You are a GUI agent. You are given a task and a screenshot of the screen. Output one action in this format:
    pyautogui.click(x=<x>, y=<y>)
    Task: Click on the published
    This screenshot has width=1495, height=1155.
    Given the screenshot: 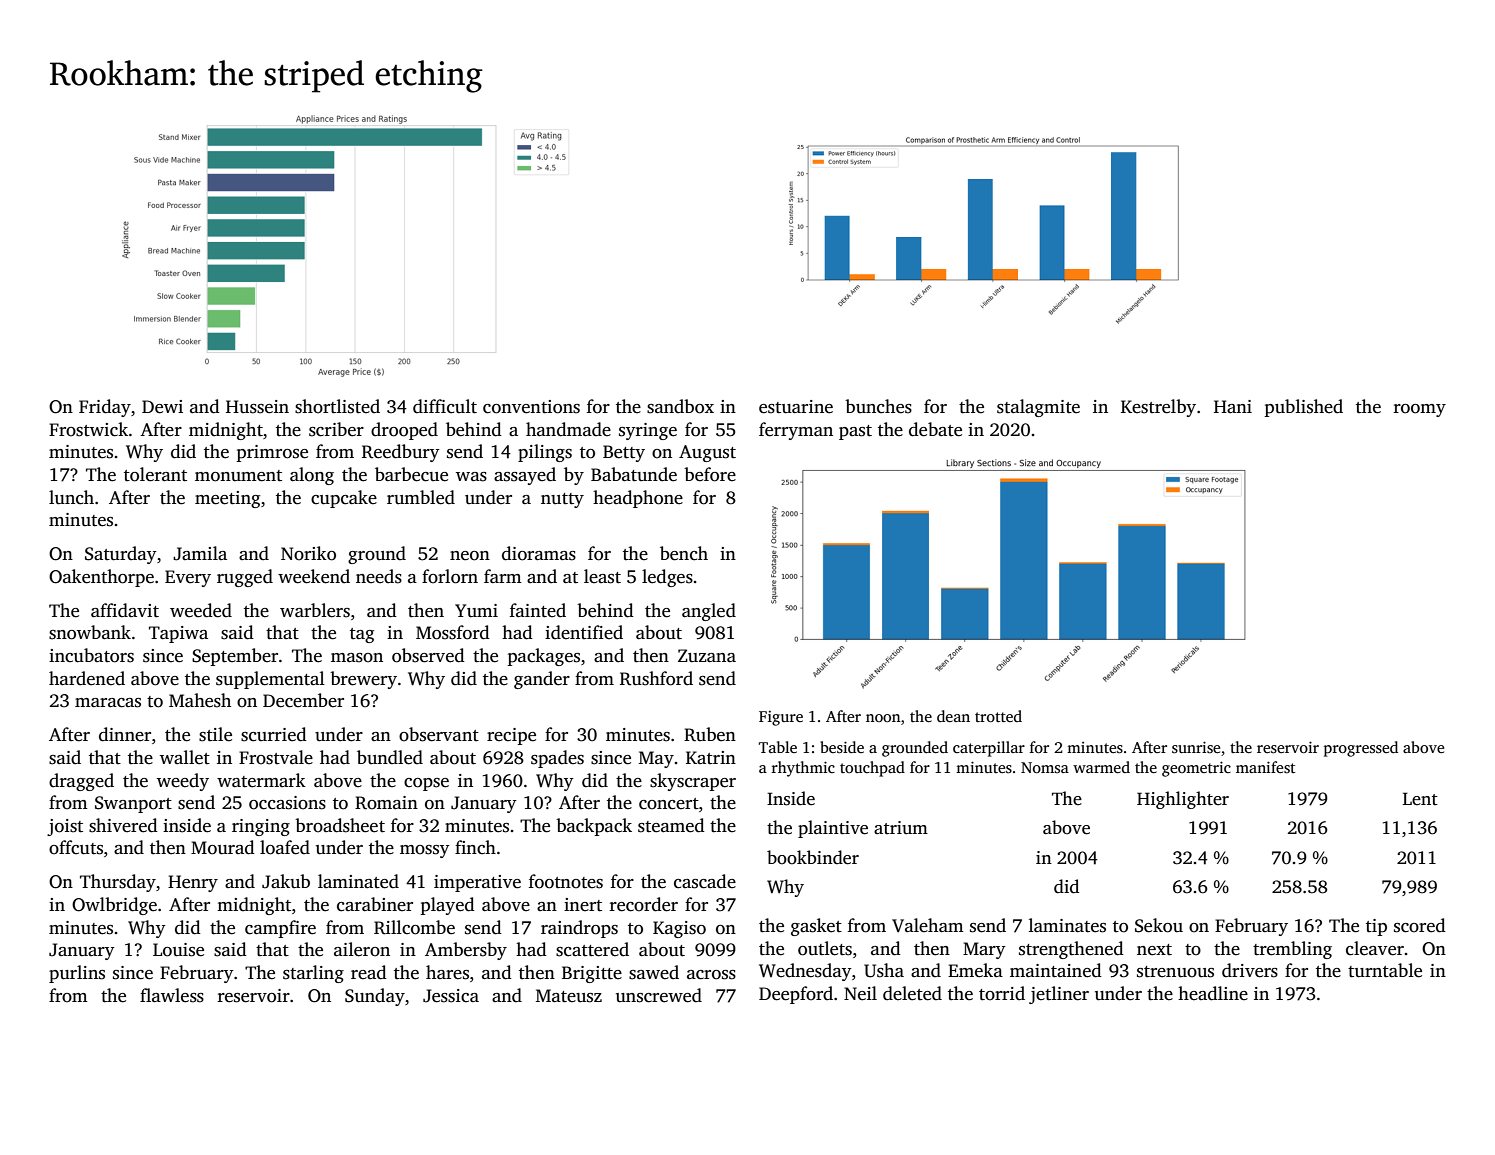 What is the action you would take?
    pyautogui.click(x=1304, y=408)
